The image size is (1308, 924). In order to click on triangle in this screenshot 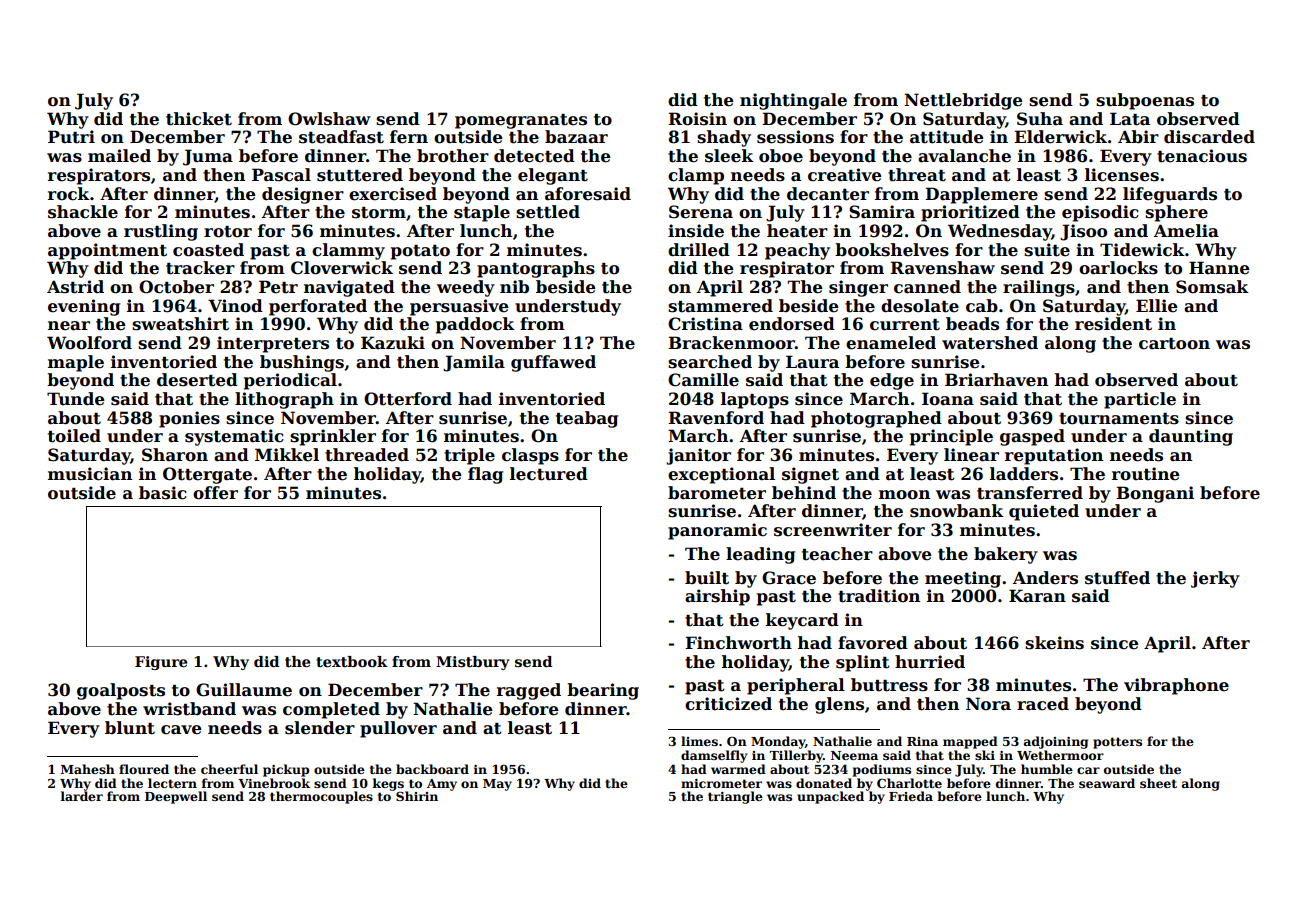, I will do `click(735, 797)`.
